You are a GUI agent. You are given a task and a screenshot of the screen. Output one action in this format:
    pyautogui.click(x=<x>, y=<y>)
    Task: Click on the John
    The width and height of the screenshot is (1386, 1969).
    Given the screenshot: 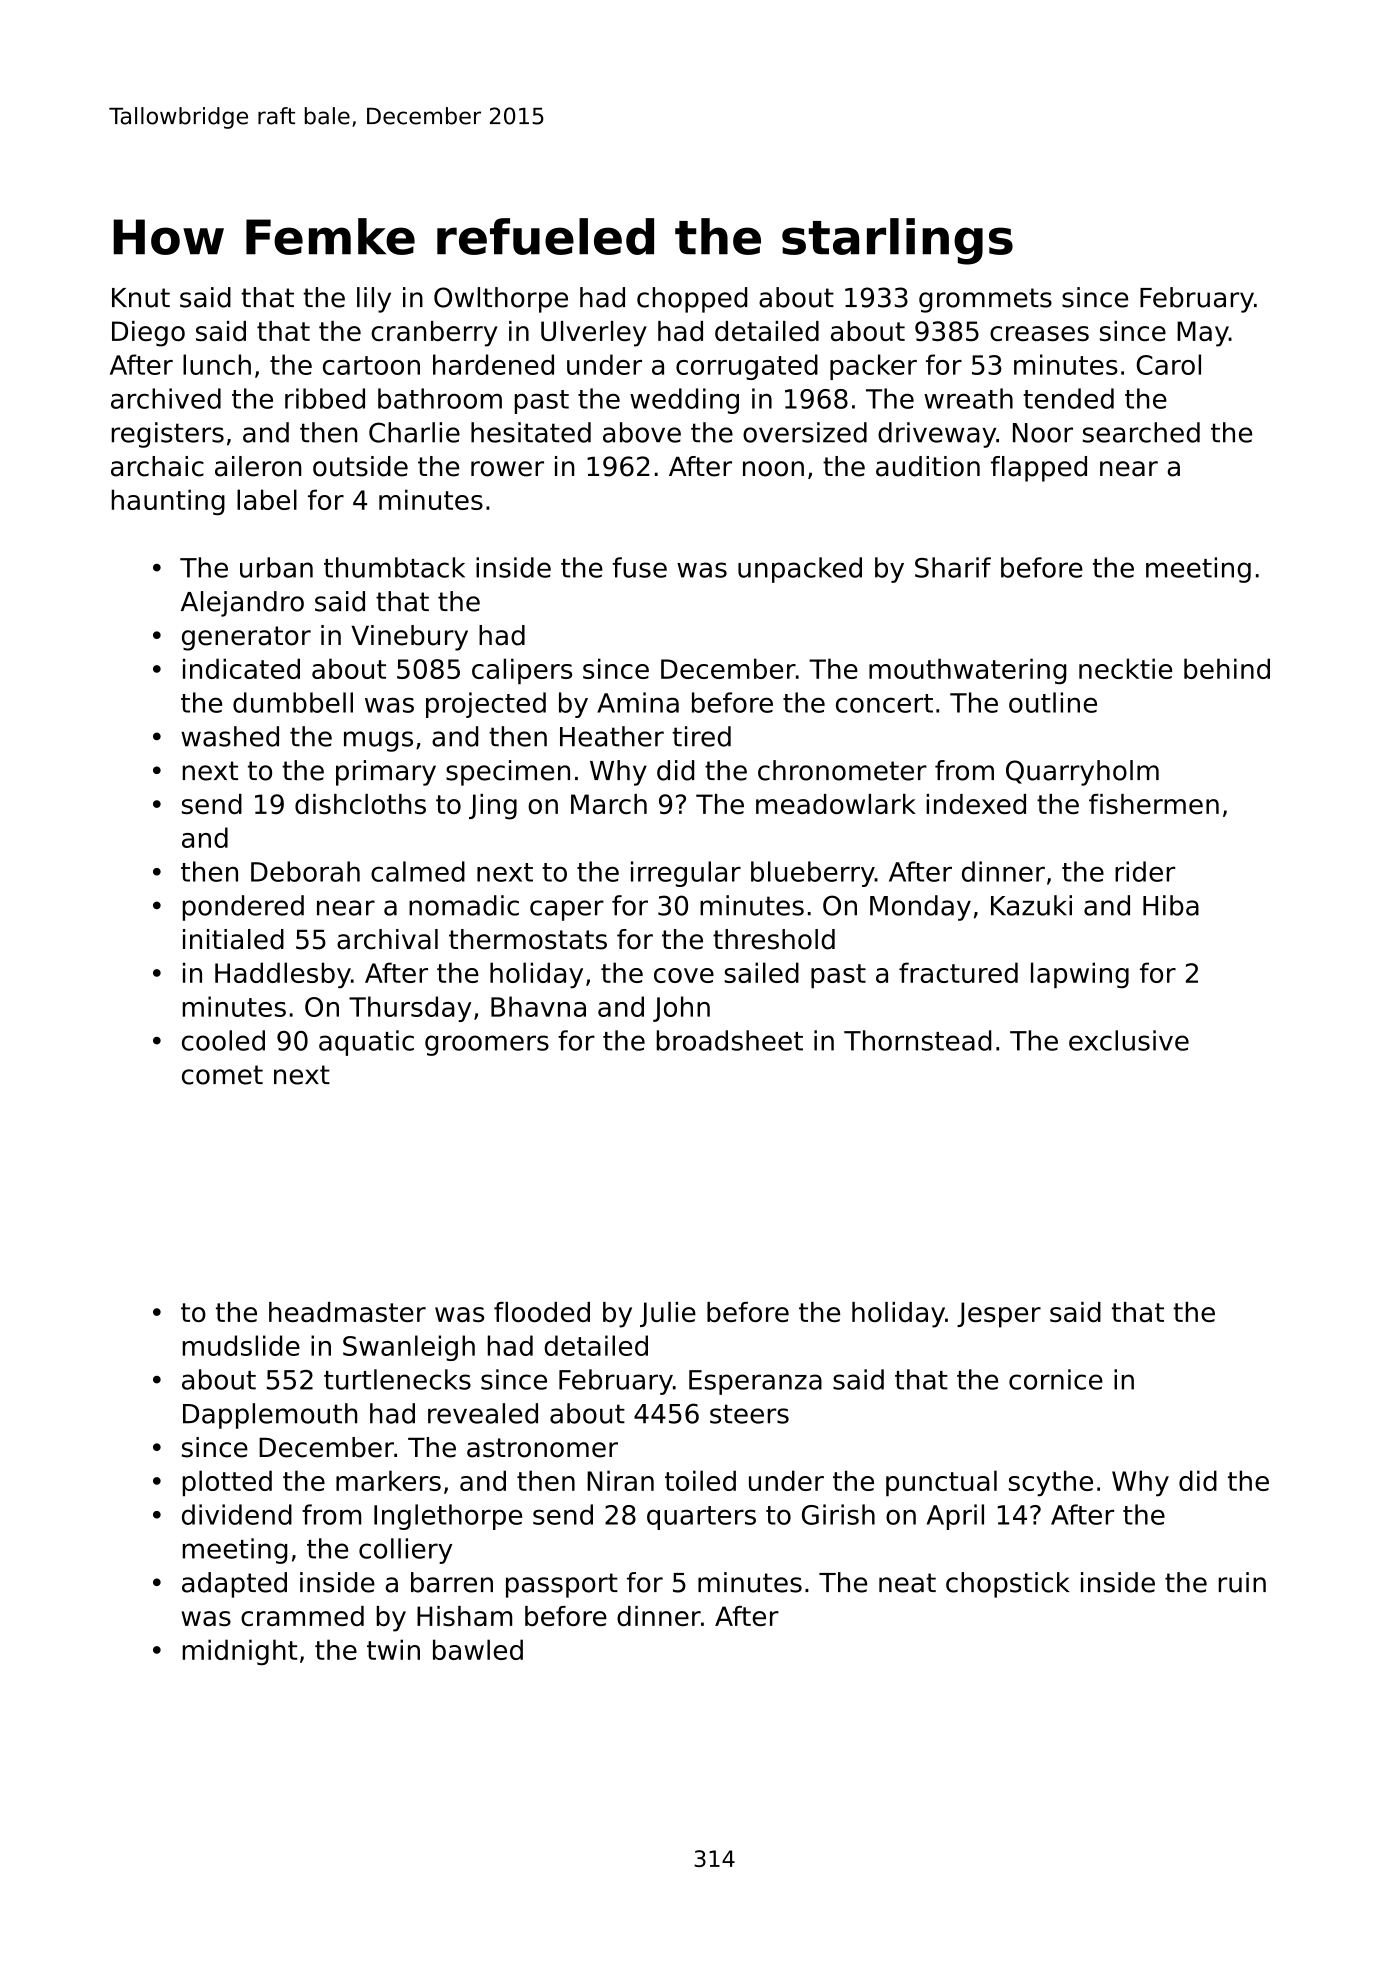 What is the action you would take?
    pyautogui.click(x=681, y=1009)
